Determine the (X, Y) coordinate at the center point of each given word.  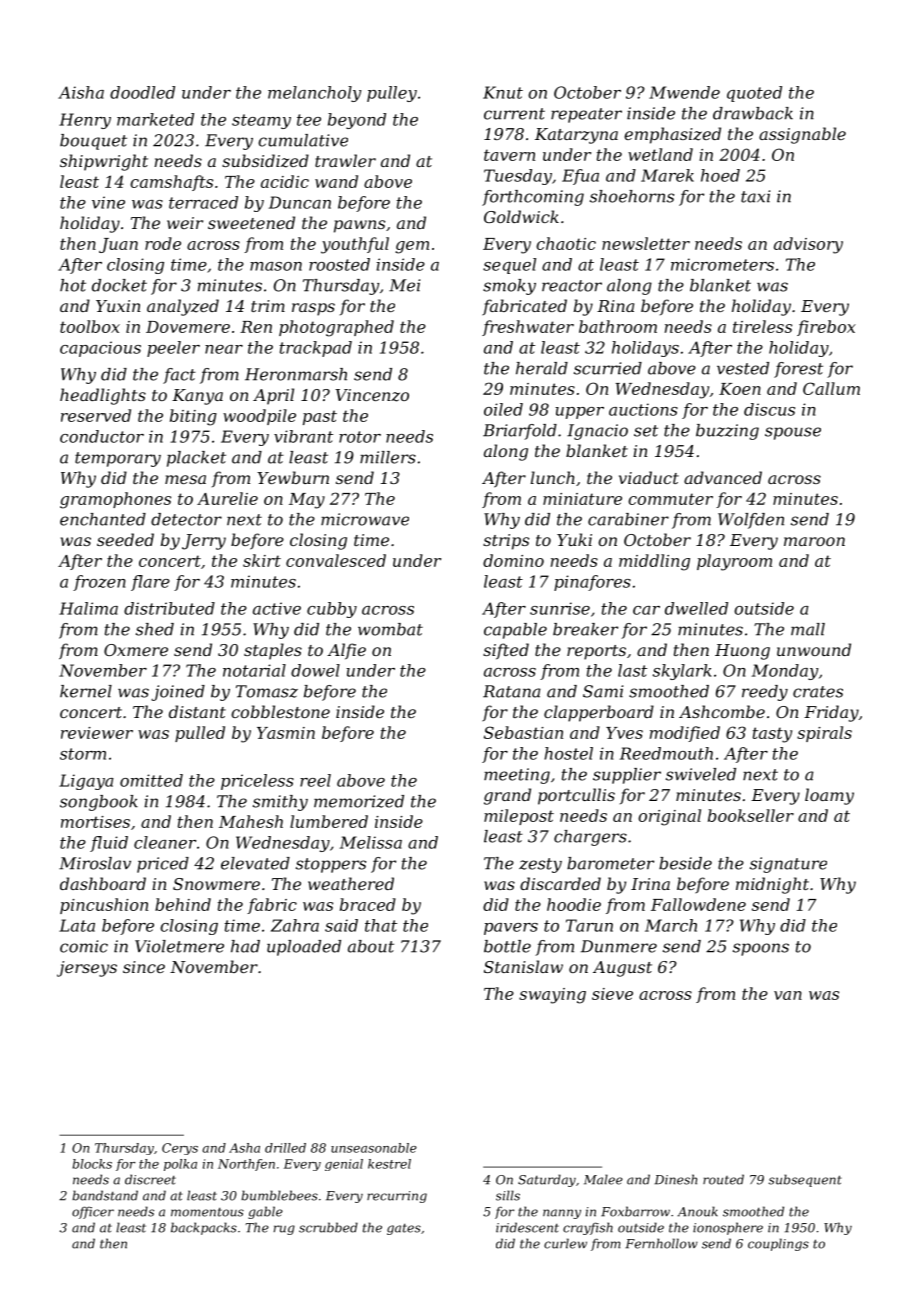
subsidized (265, 161)
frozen (99, 583)
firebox (826, 328)
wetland (660, 154)
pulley (392, 94)
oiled (503, 409)
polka (180, 1165)
